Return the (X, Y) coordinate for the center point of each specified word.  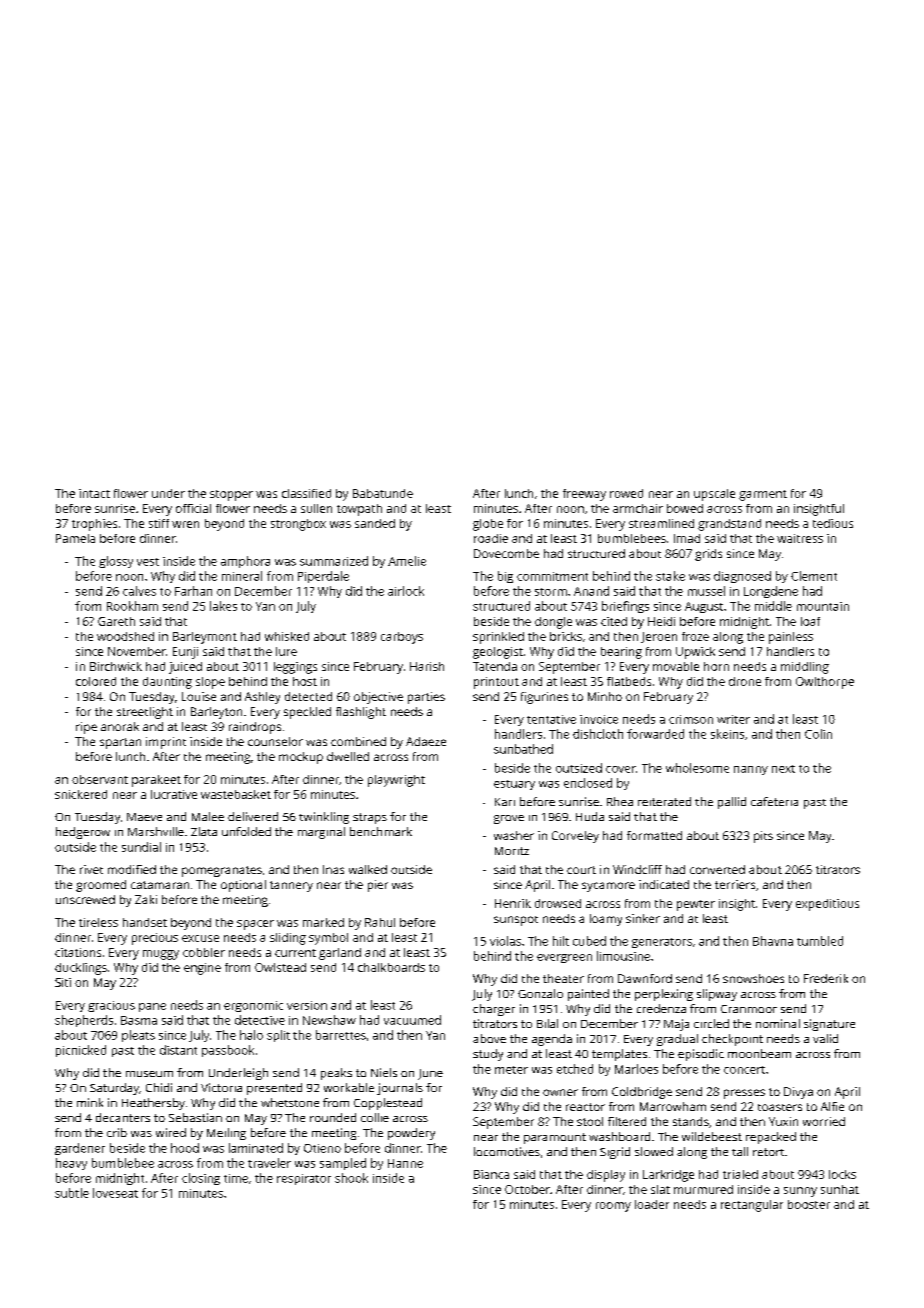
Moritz (512, 851)
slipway (717, 995)
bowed (685, 508)
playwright (396, 781)
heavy (71, 1164)
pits (763, 837)
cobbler (204, 952)
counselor (275, 741)
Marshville (156, 831)
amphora (245, 562)
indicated (664, 884)
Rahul (380, 922)
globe (488, 525)
